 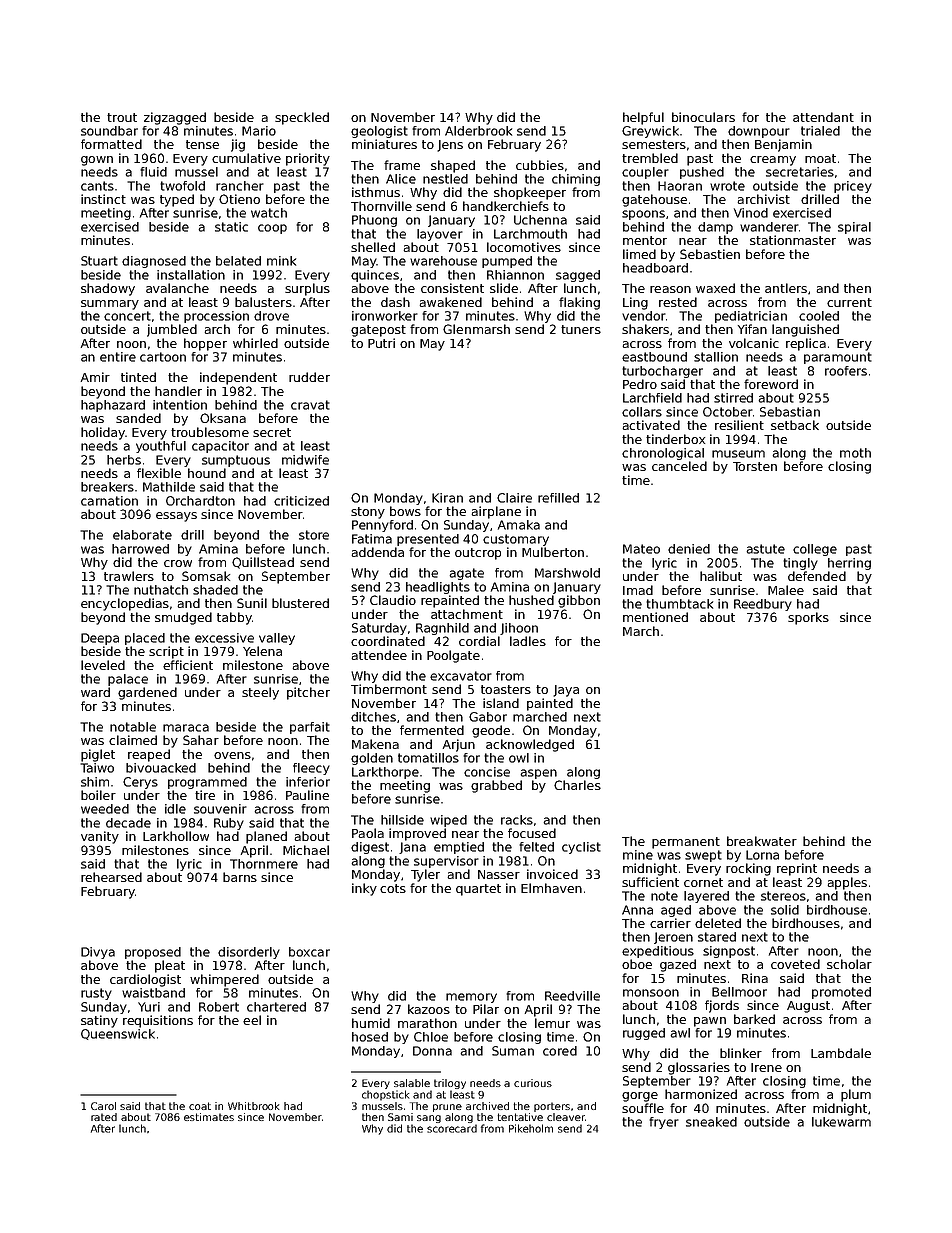 What do you see at coordinates (149, 1007) in the screenshot?
I see `Yuri` at bounding box center [149, 1007].
